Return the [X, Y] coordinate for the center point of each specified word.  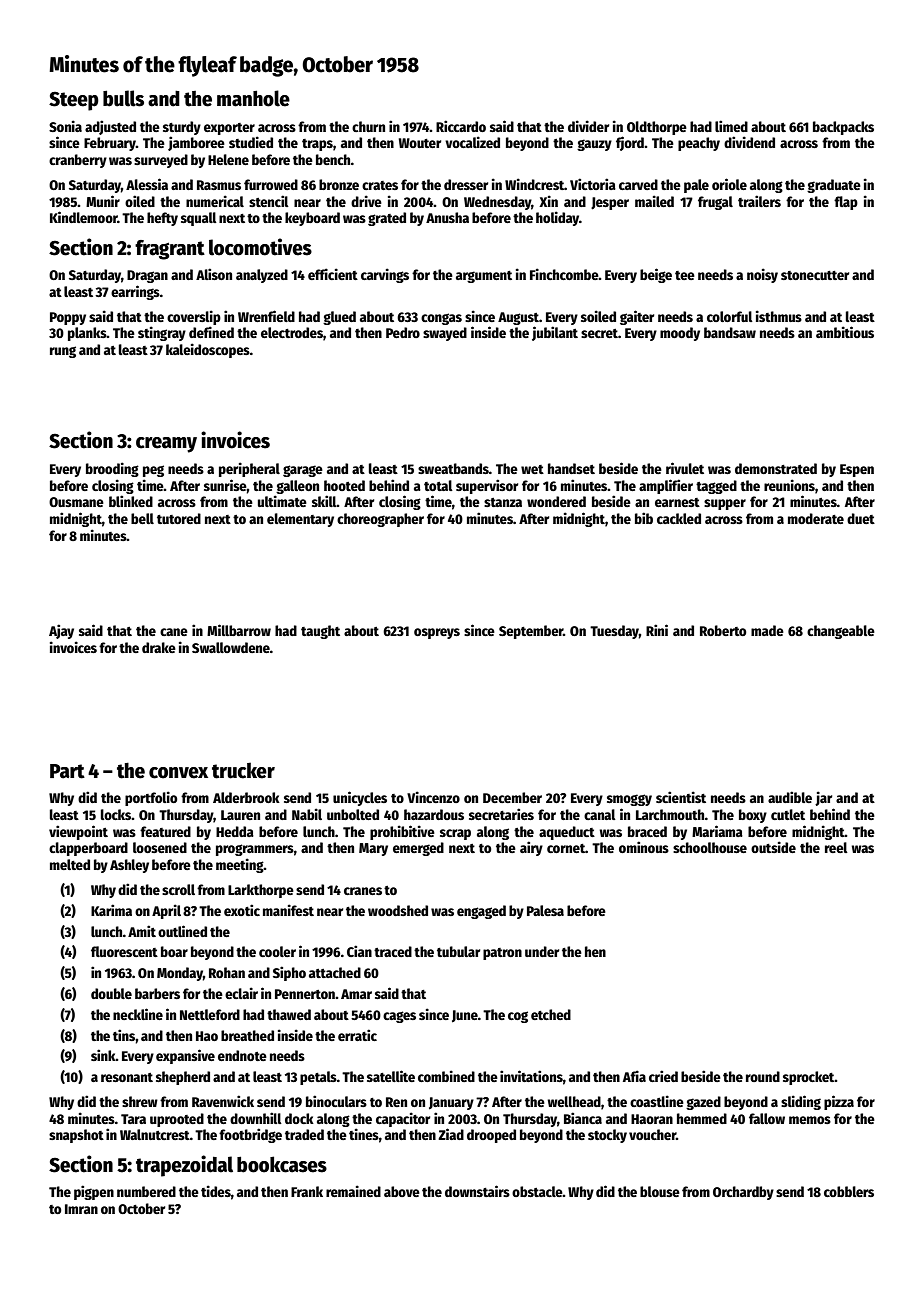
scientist [681, 797]
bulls [123, 98]
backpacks [843, 128]
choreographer [380, 520]
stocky [607, 1136]
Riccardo [461, 126]
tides [216, 1191]
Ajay [61, 631]
